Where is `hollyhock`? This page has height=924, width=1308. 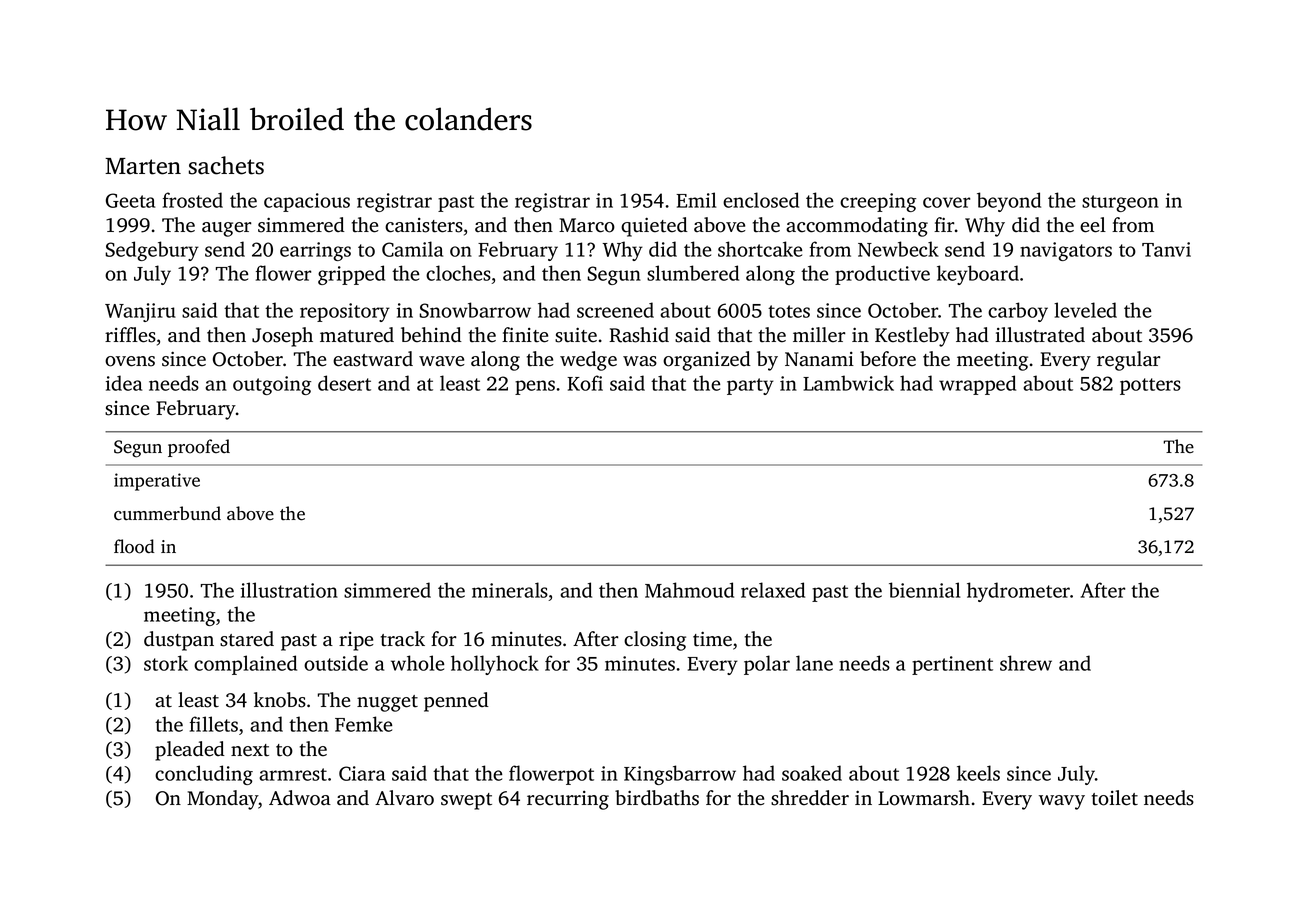 hollyhock is located at coordinates (495, 665).
